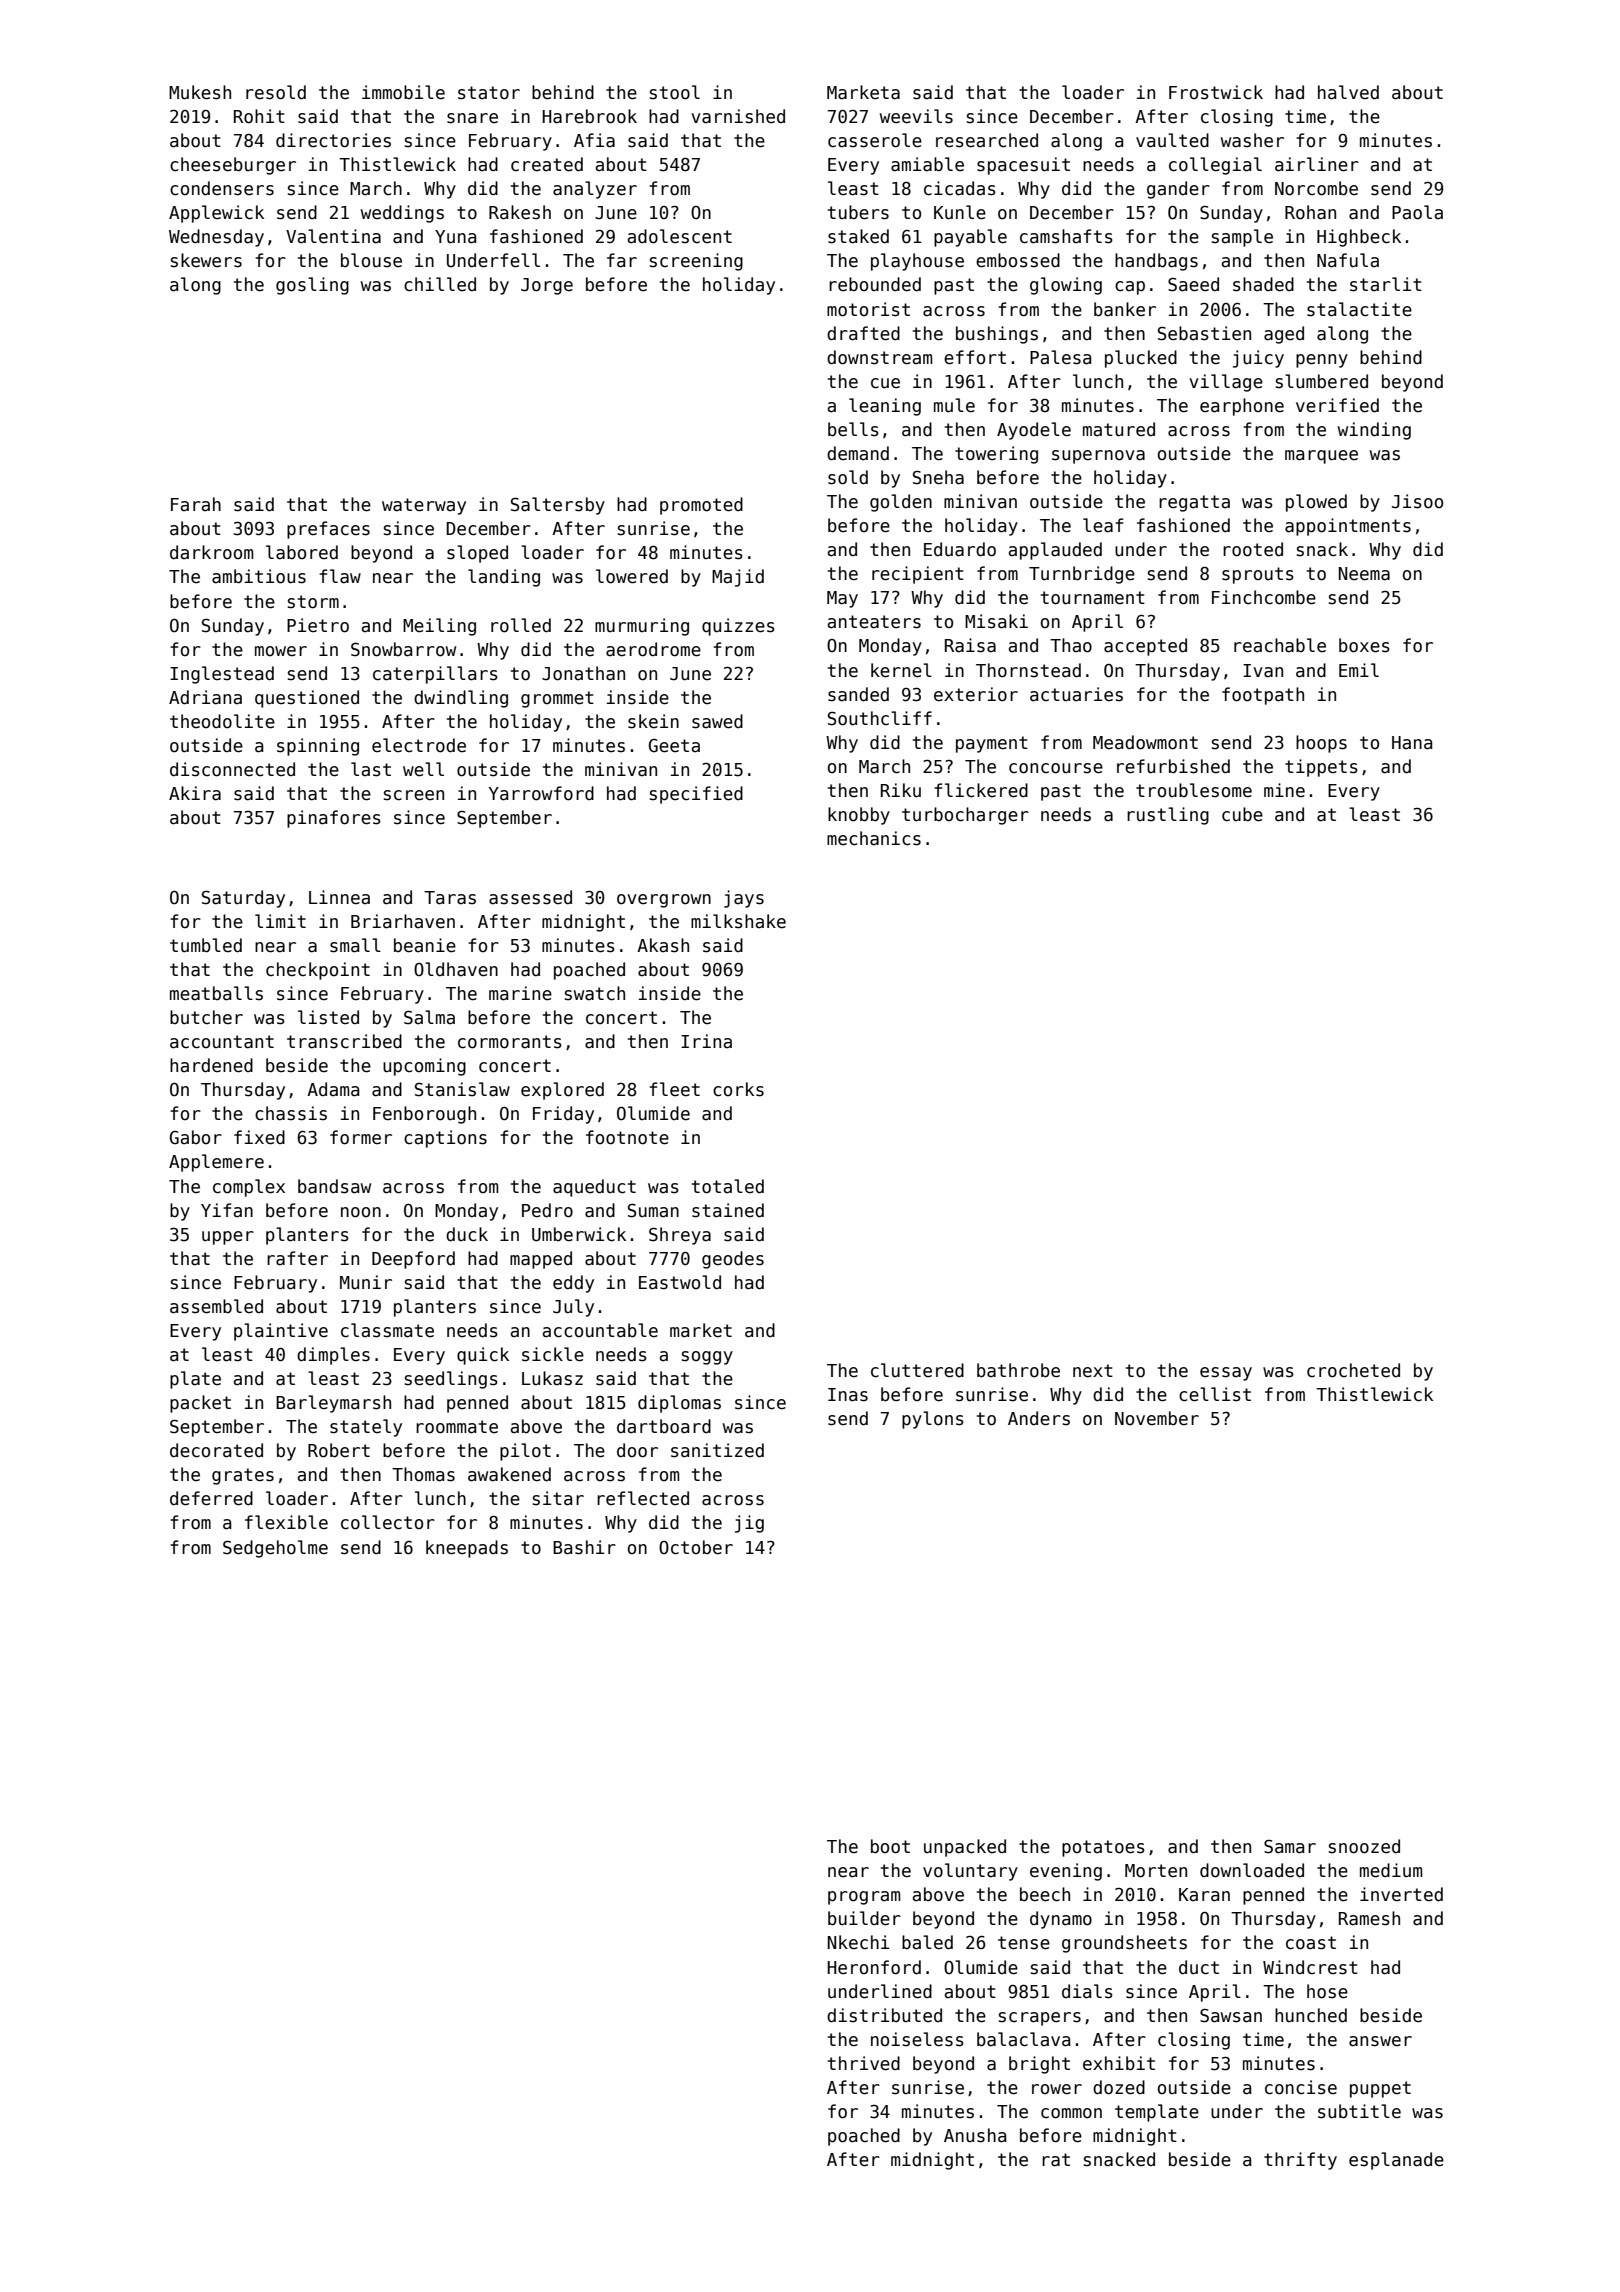 The width and height of the document is (1620, 2292). I want to click on prefaces, so click(328, 530).
